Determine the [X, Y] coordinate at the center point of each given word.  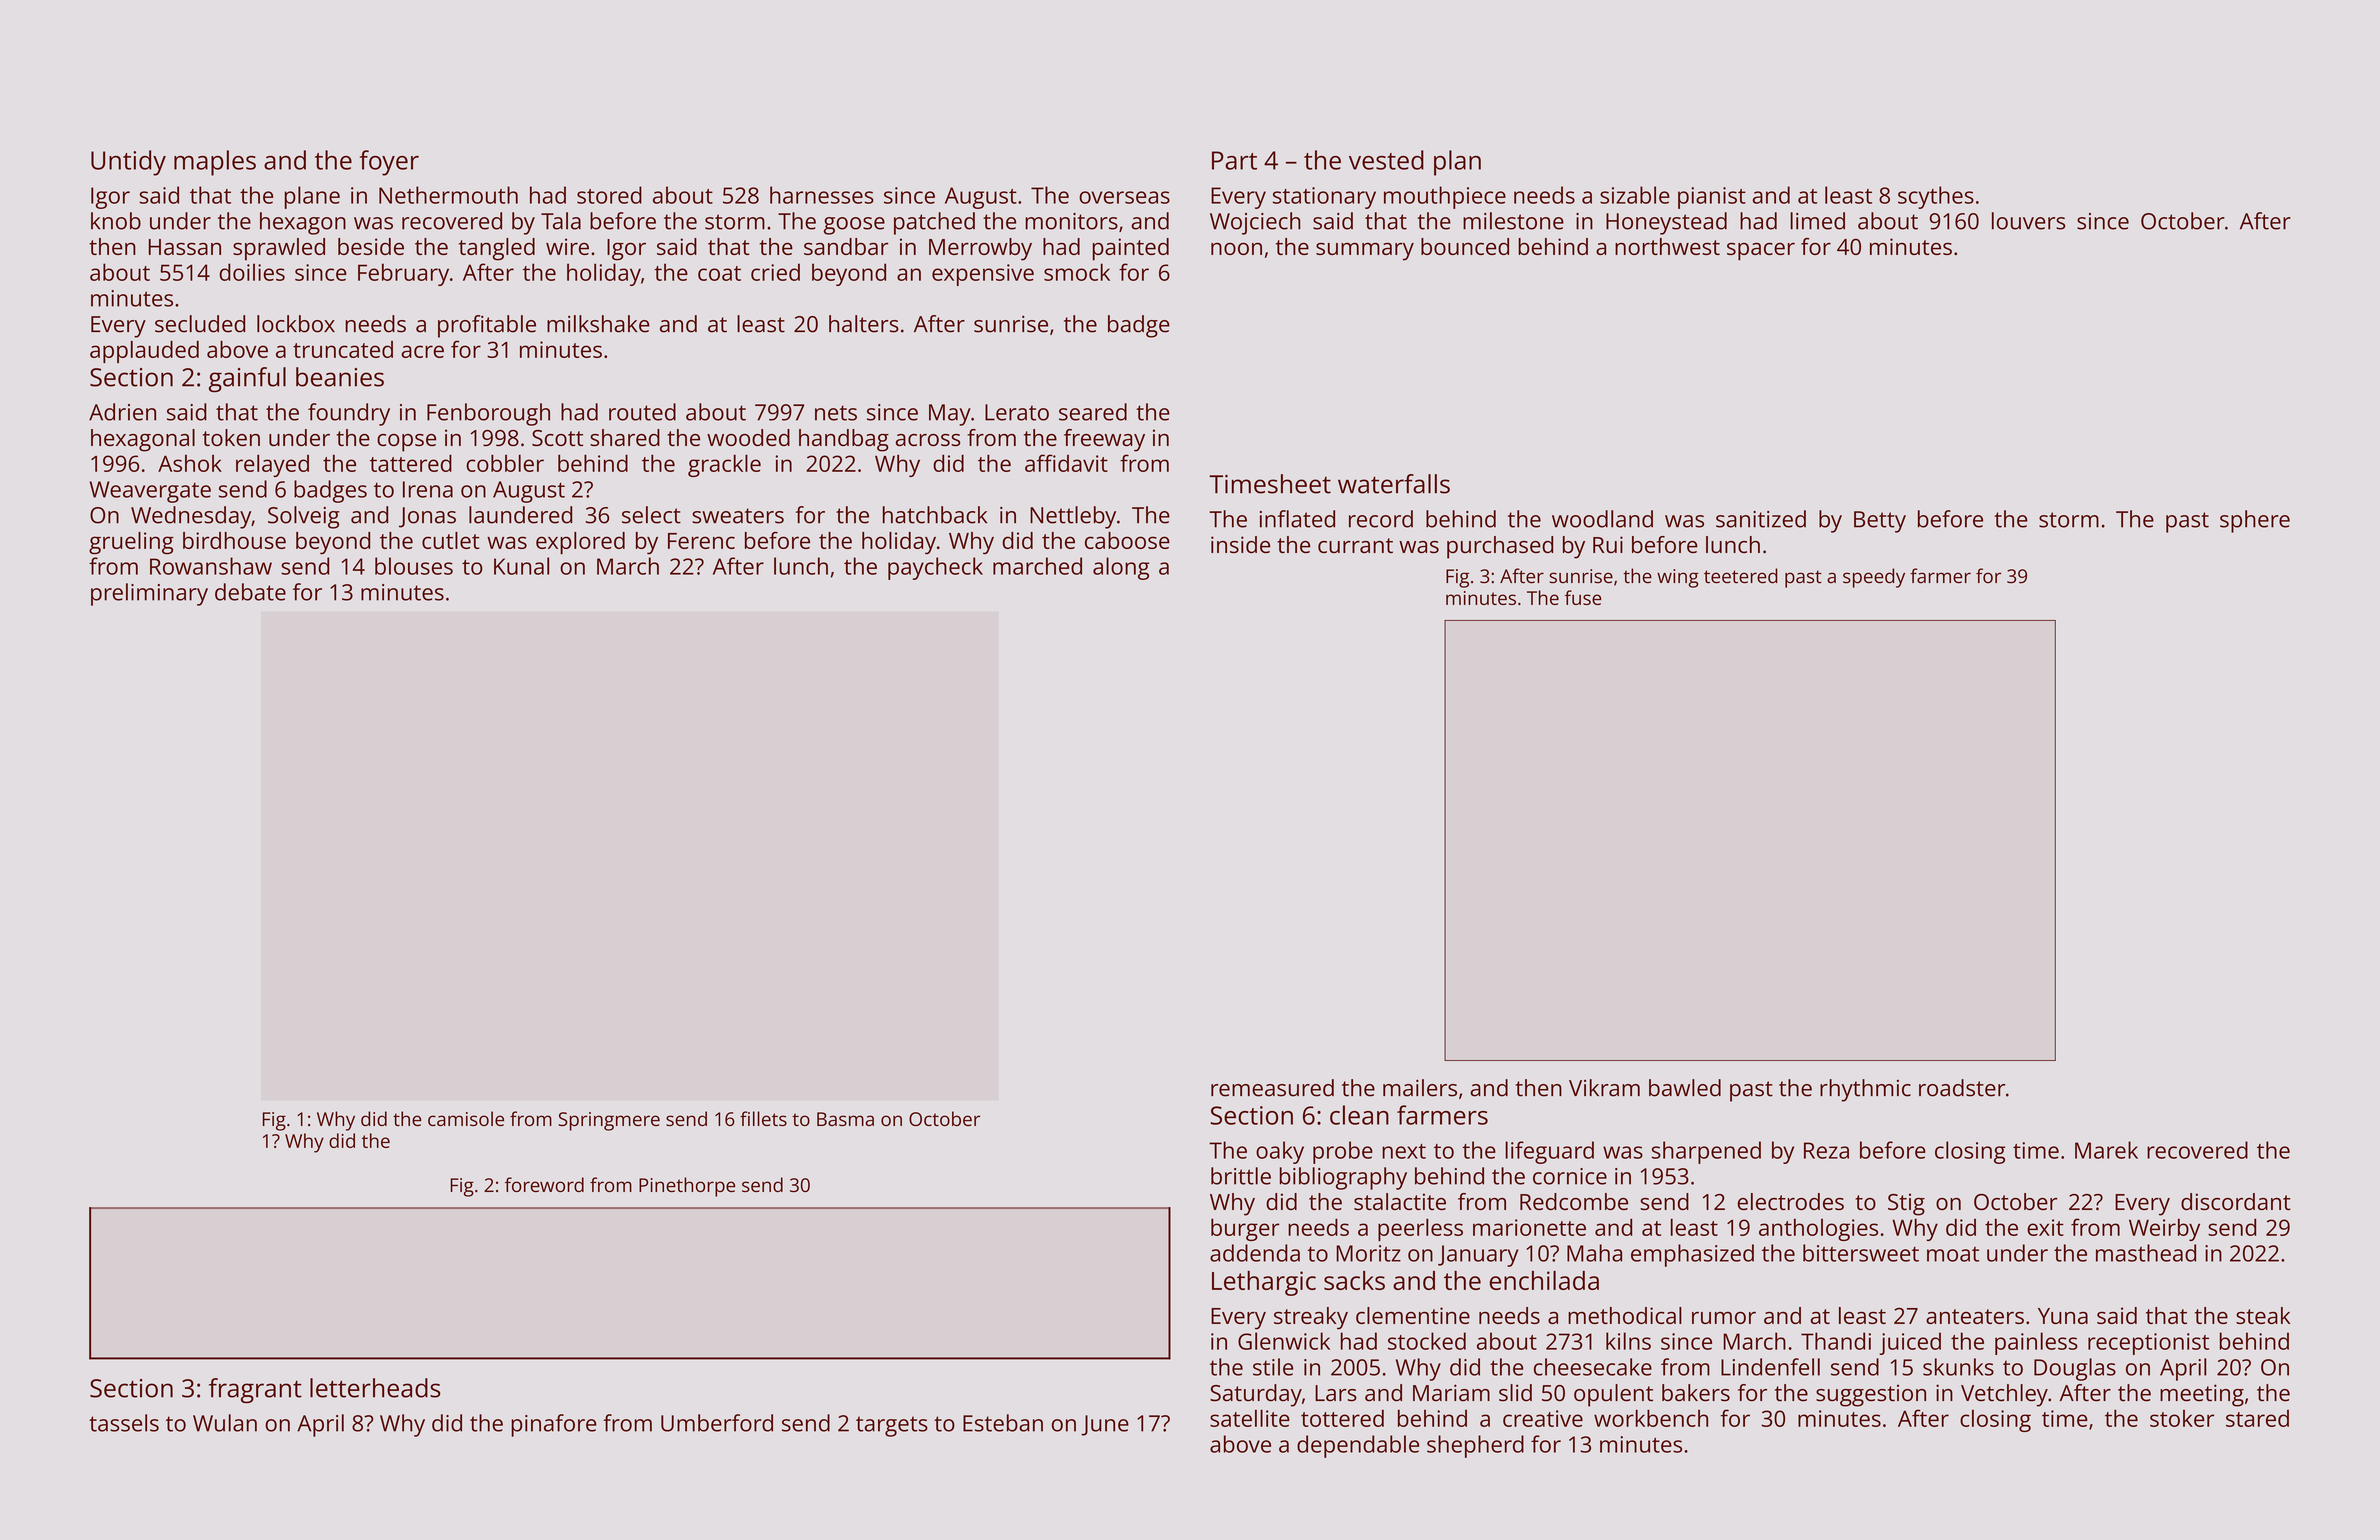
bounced [1465, 246]
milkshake [598, 324]
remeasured [1272, 1088]
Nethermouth [448, 195]
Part [1234, 160]
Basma [845, 1119]
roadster [1962, 1088]
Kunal [521, 566]
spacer [1761, 252]
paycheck [935, 568]
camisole [466, 1118]
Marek [2106, 1150]
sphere [2255, 521]
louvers [2028, 221]
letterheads [375, 1388]
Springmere [609, 1121]
